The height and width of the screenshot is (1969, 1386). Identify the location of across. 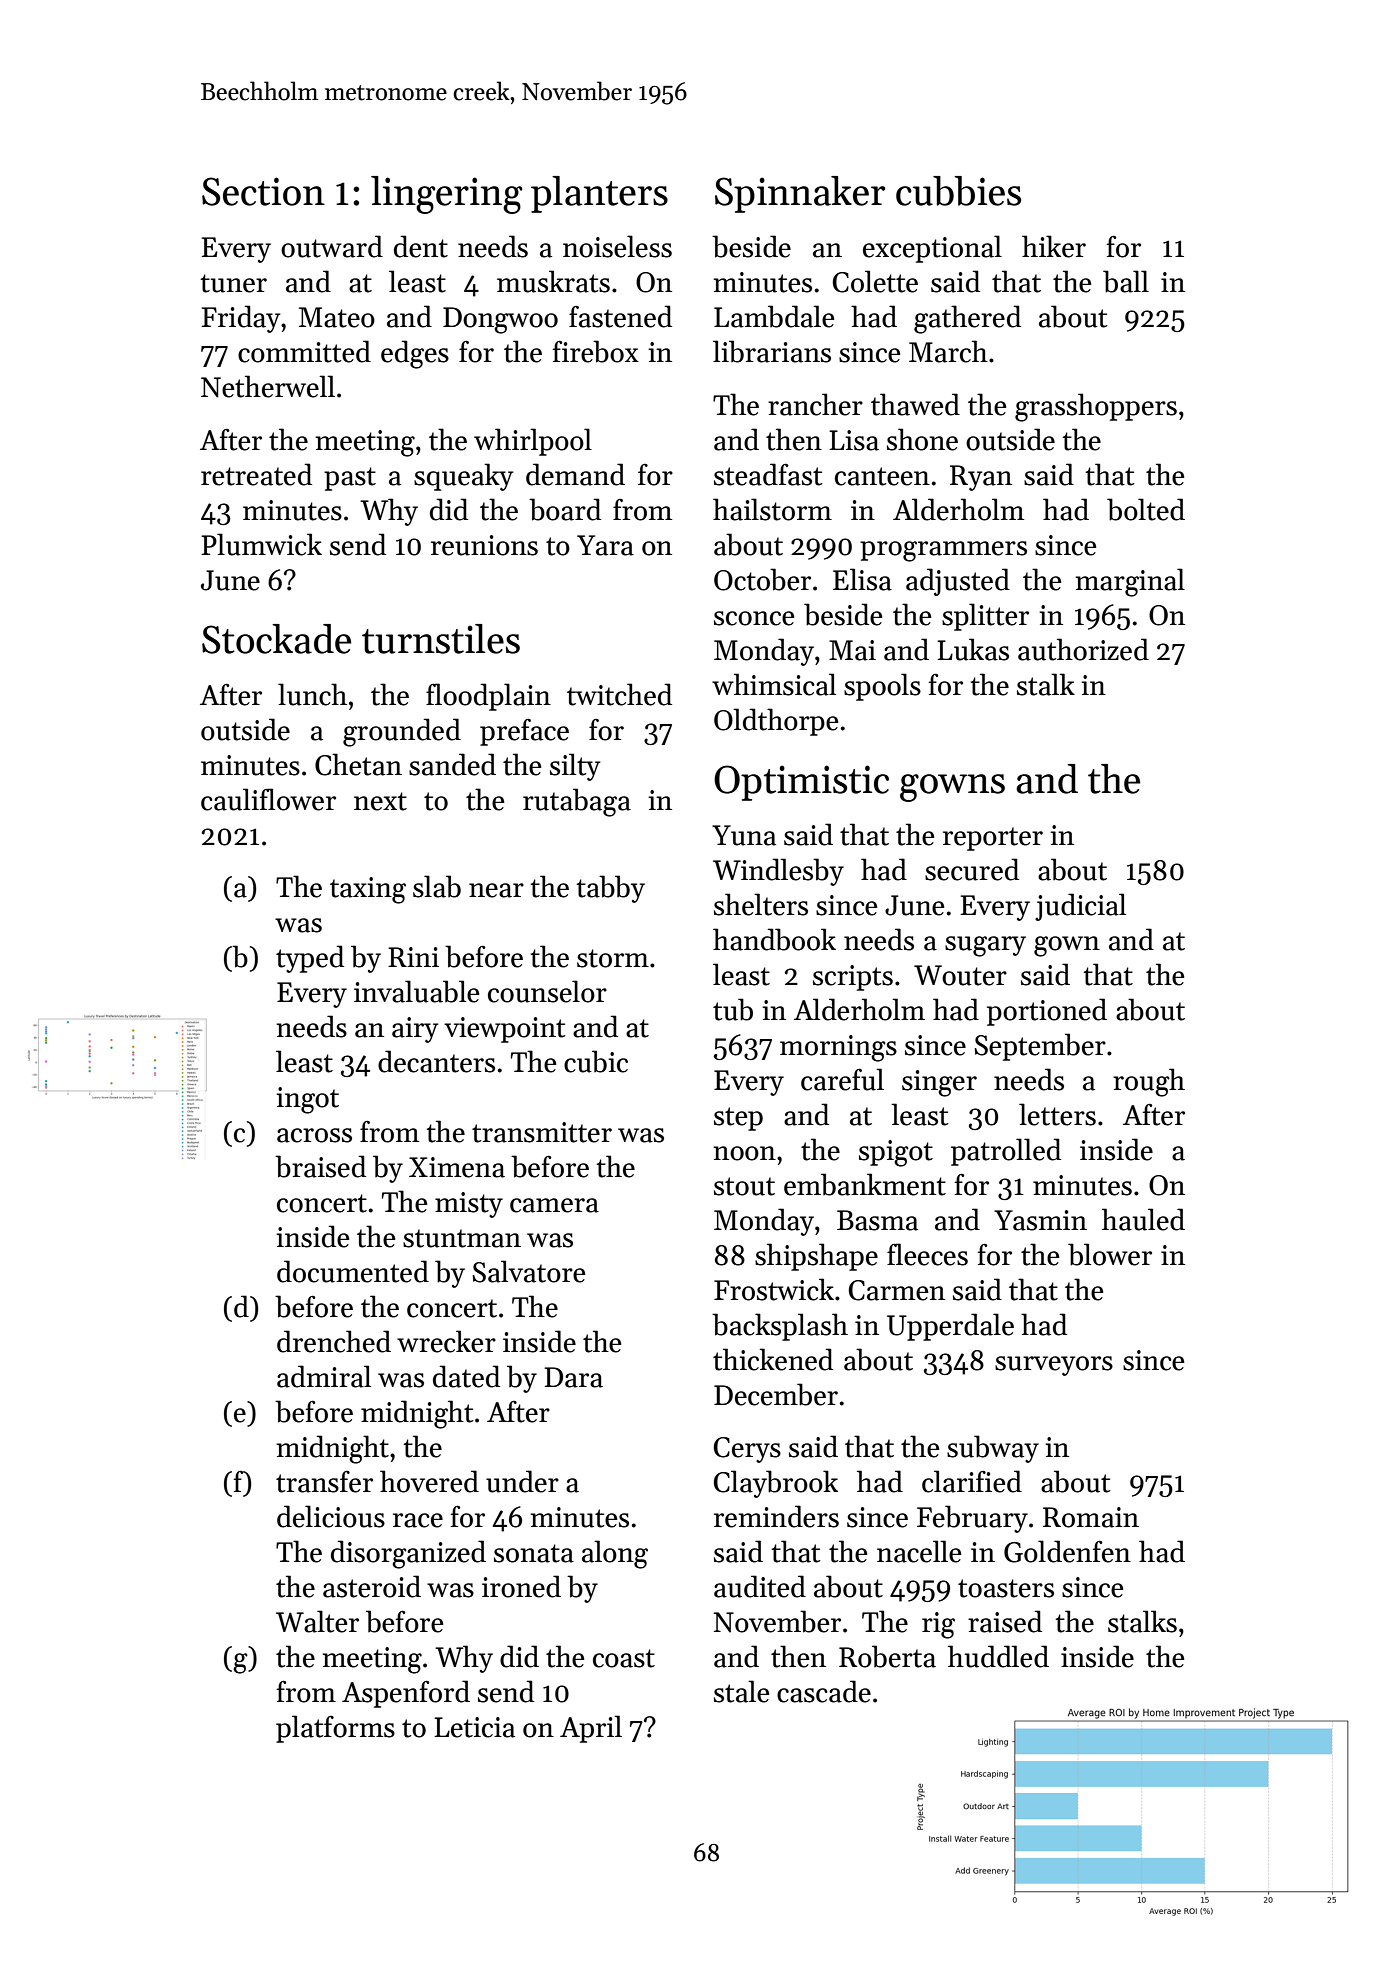
(314, 1135).
